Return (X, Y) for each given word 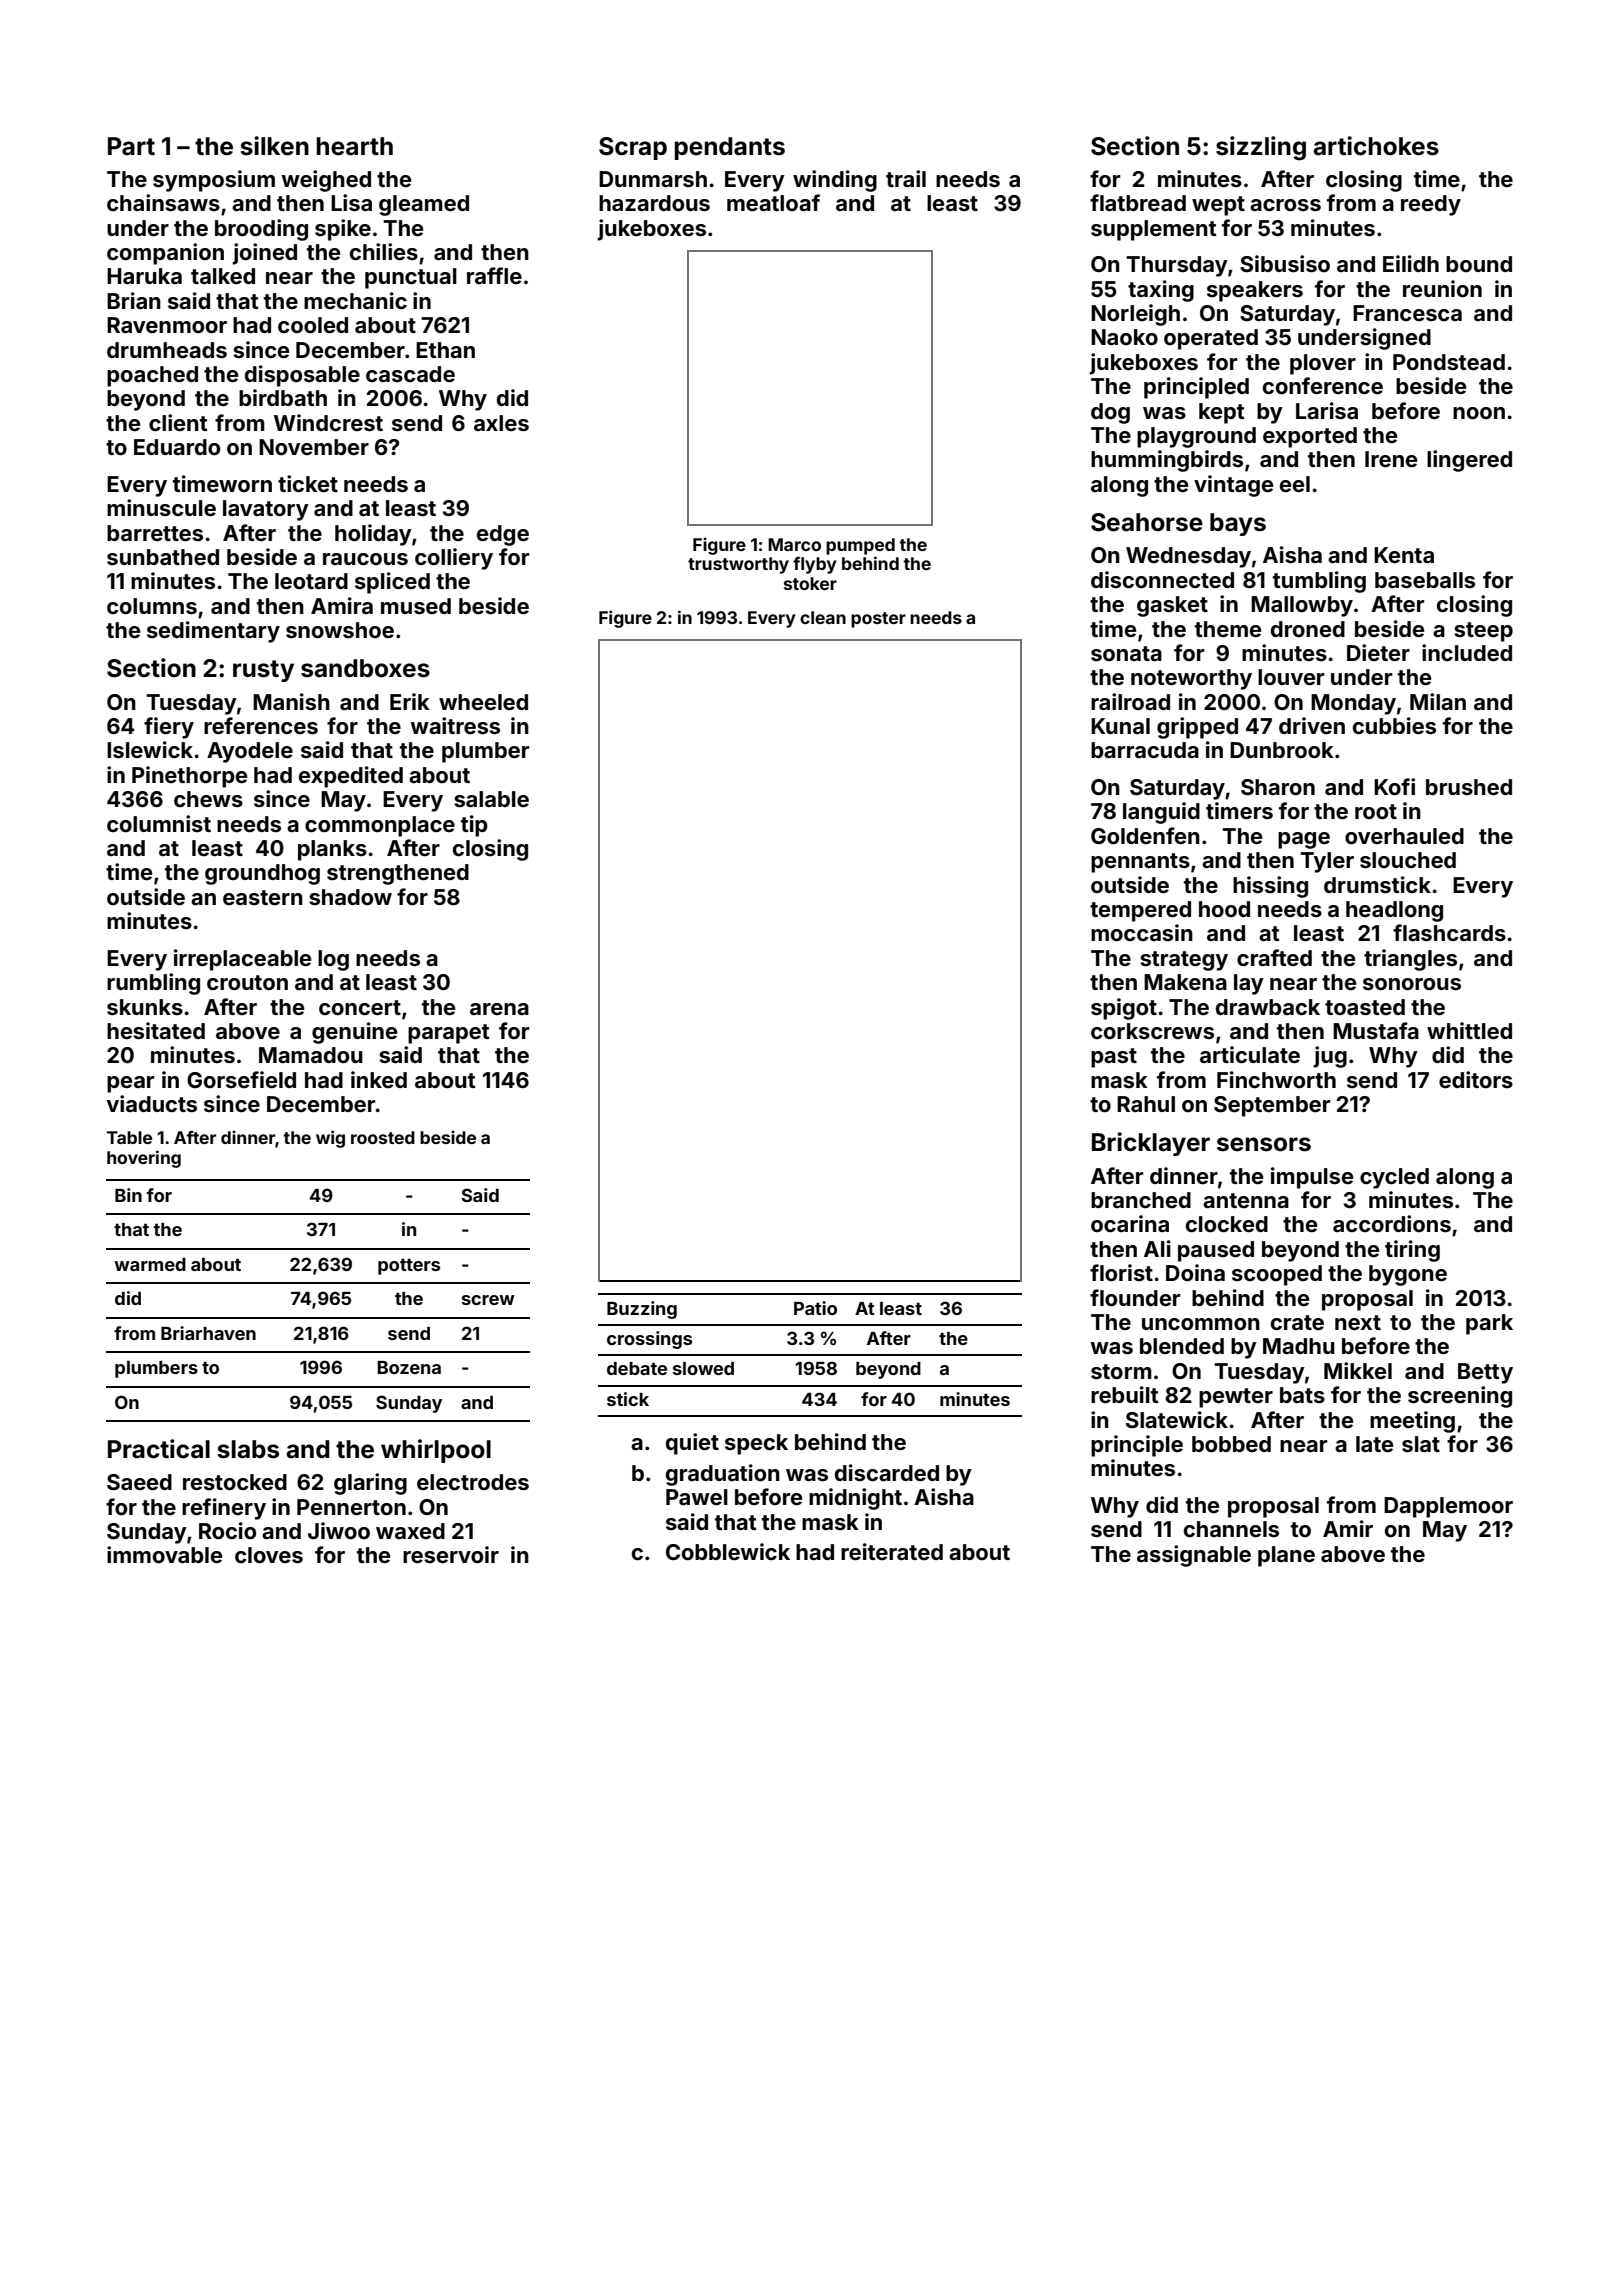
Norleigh (1135, 315)
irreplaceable (242, 960)
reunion (1442, 288)
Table (129, 1137)
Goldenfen (1145, 835)
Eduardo (177, 447)
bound (1479, 264)
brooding (261, 230)
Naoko (1124, 337)
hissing (1270, 887)
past (1114, 1058)
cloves (269, 1555)
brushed (1469, 787)
